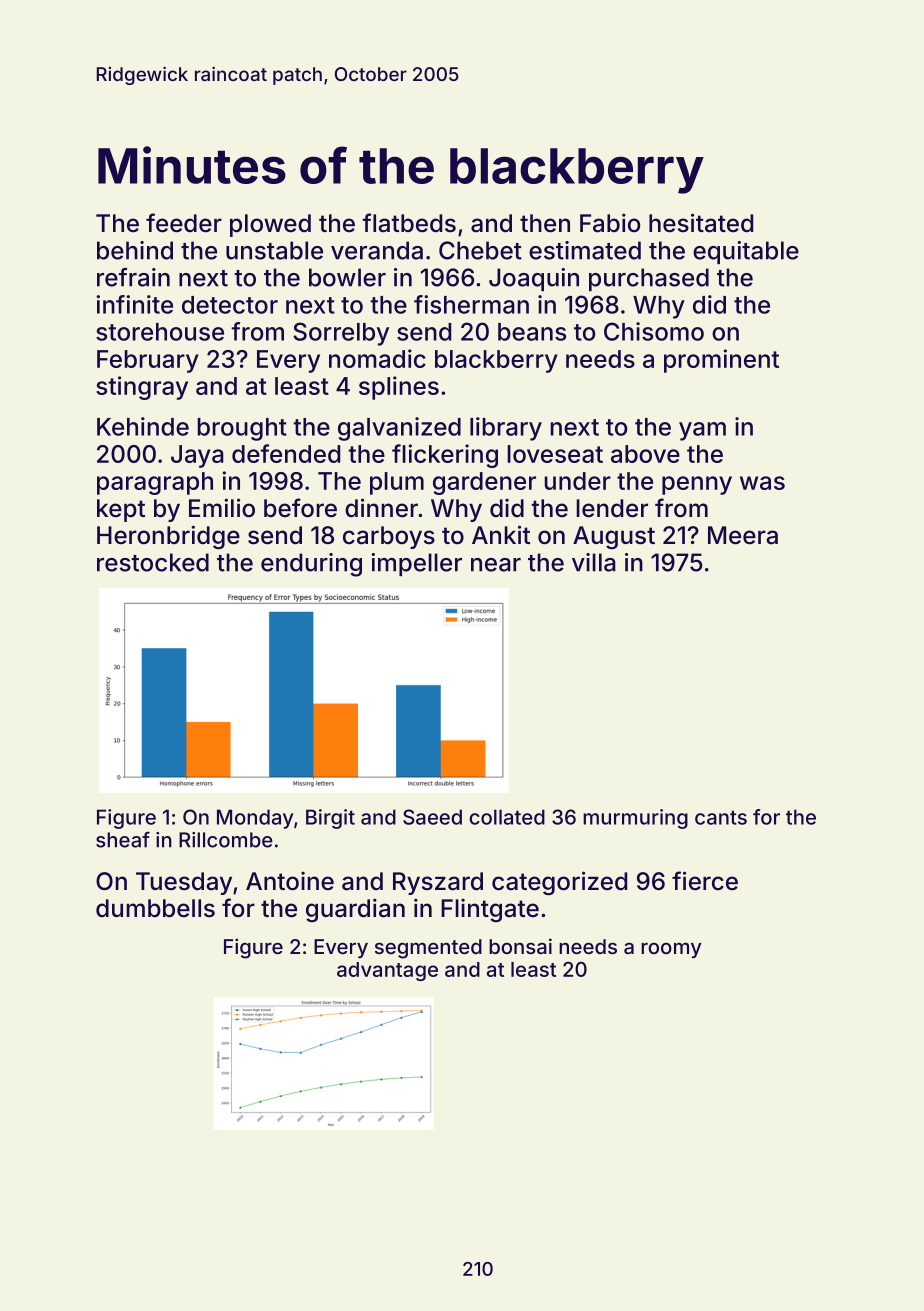  Describe the element at coordinates (721, 817) in the document. I see `cants` at that location.
